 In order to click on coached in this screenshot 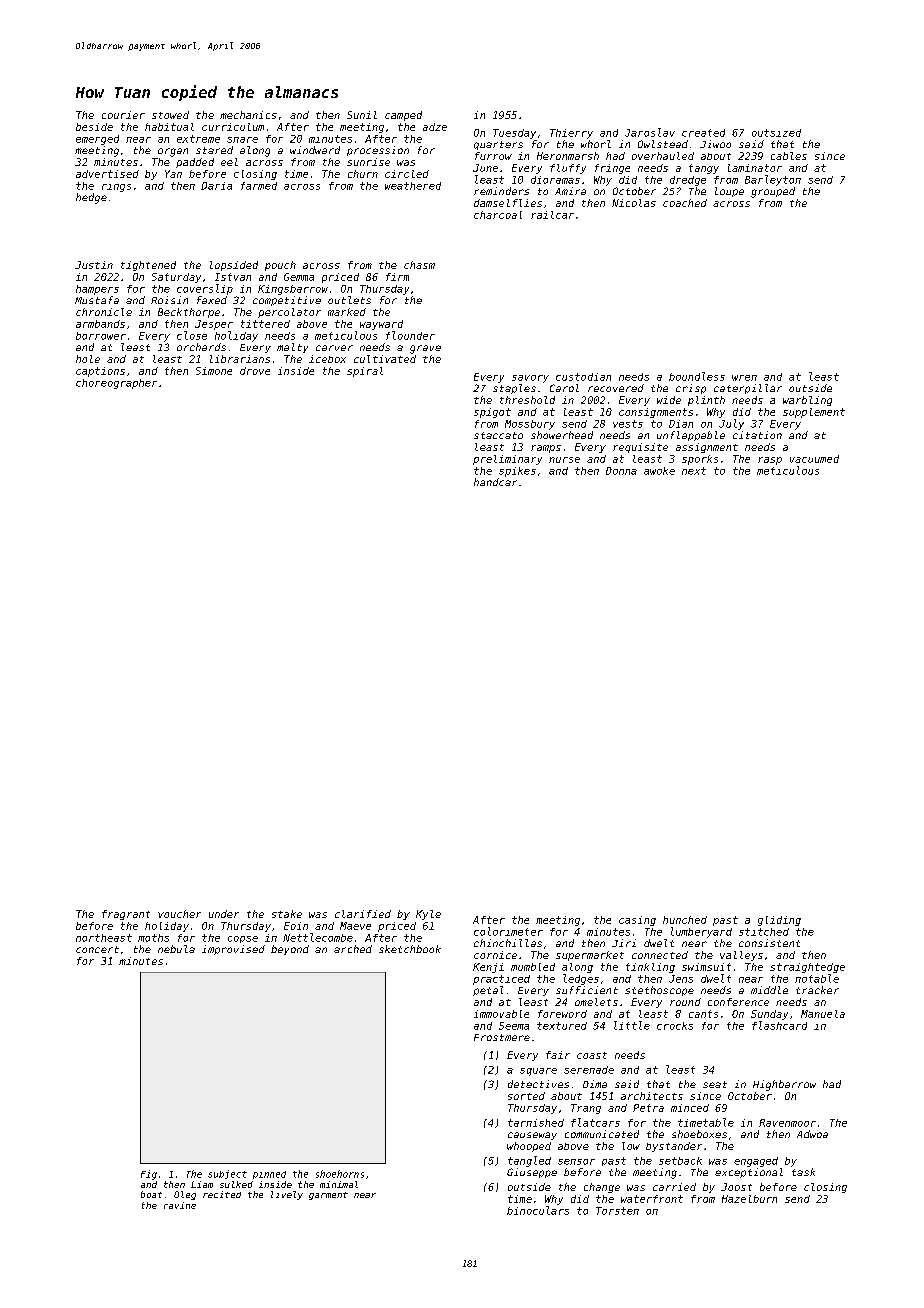, I will do `click(685, 203)`.
